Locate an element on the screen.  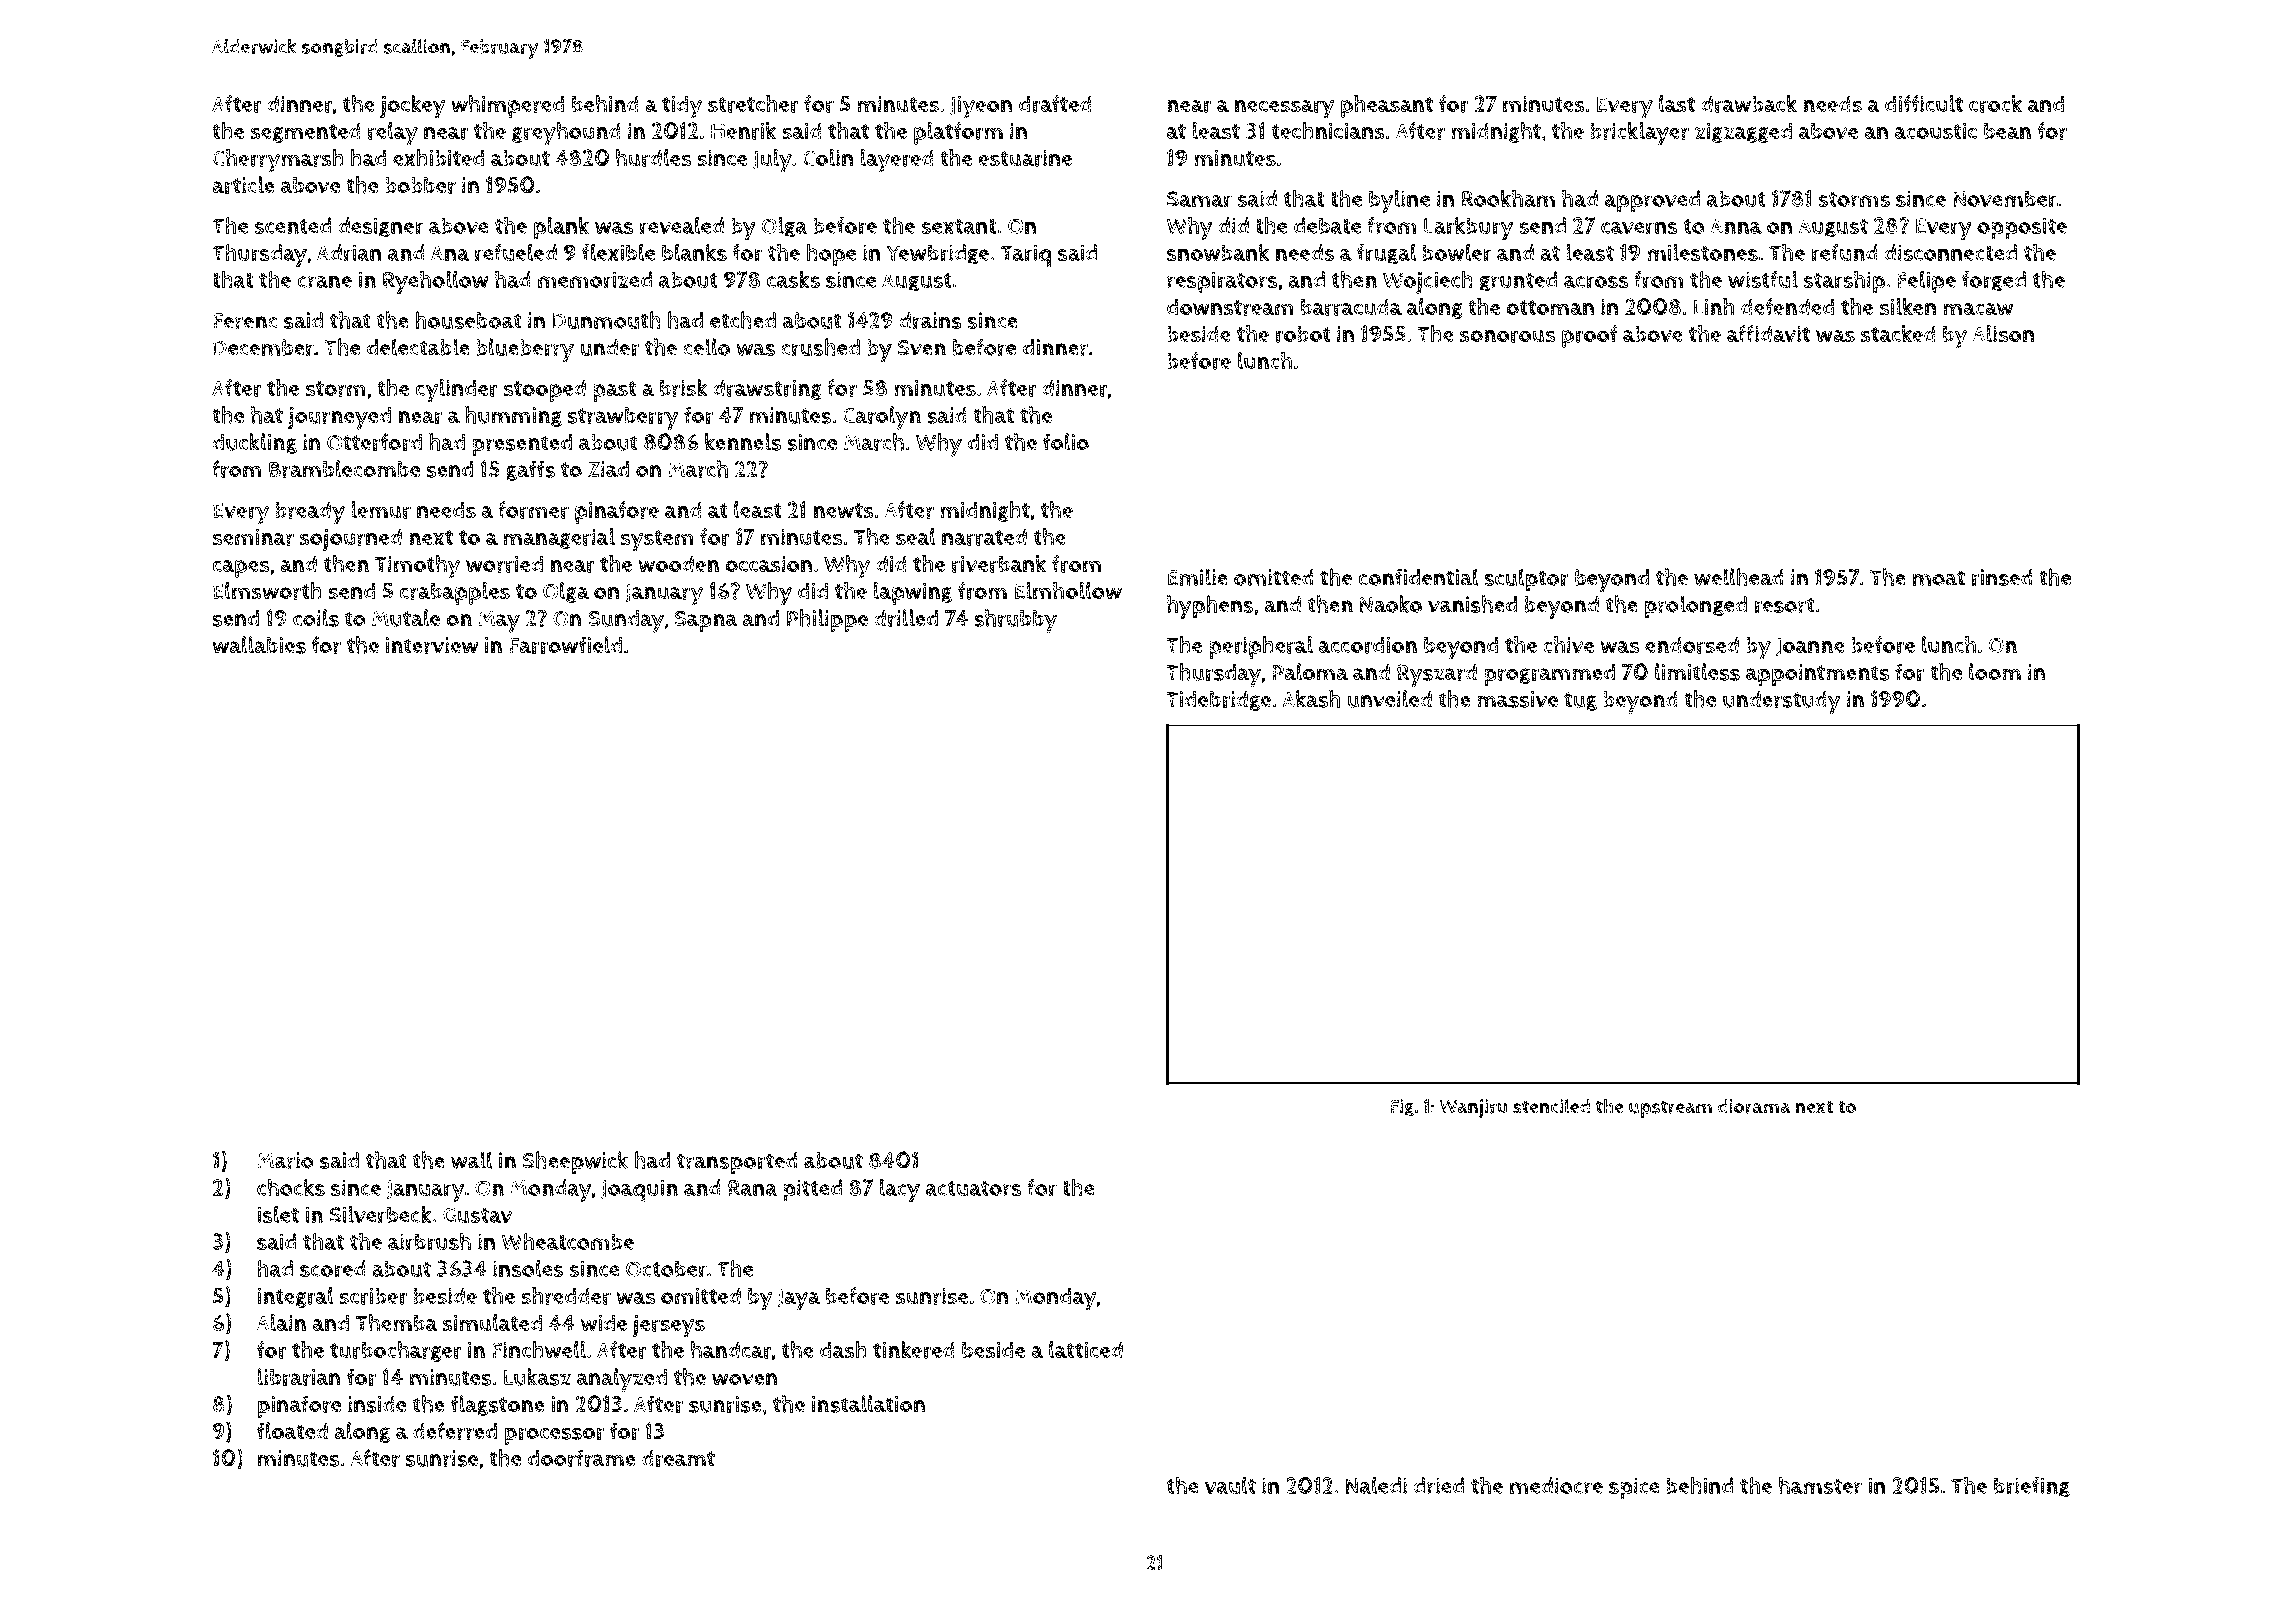
simulated is located at coordinates (492, 1323).
